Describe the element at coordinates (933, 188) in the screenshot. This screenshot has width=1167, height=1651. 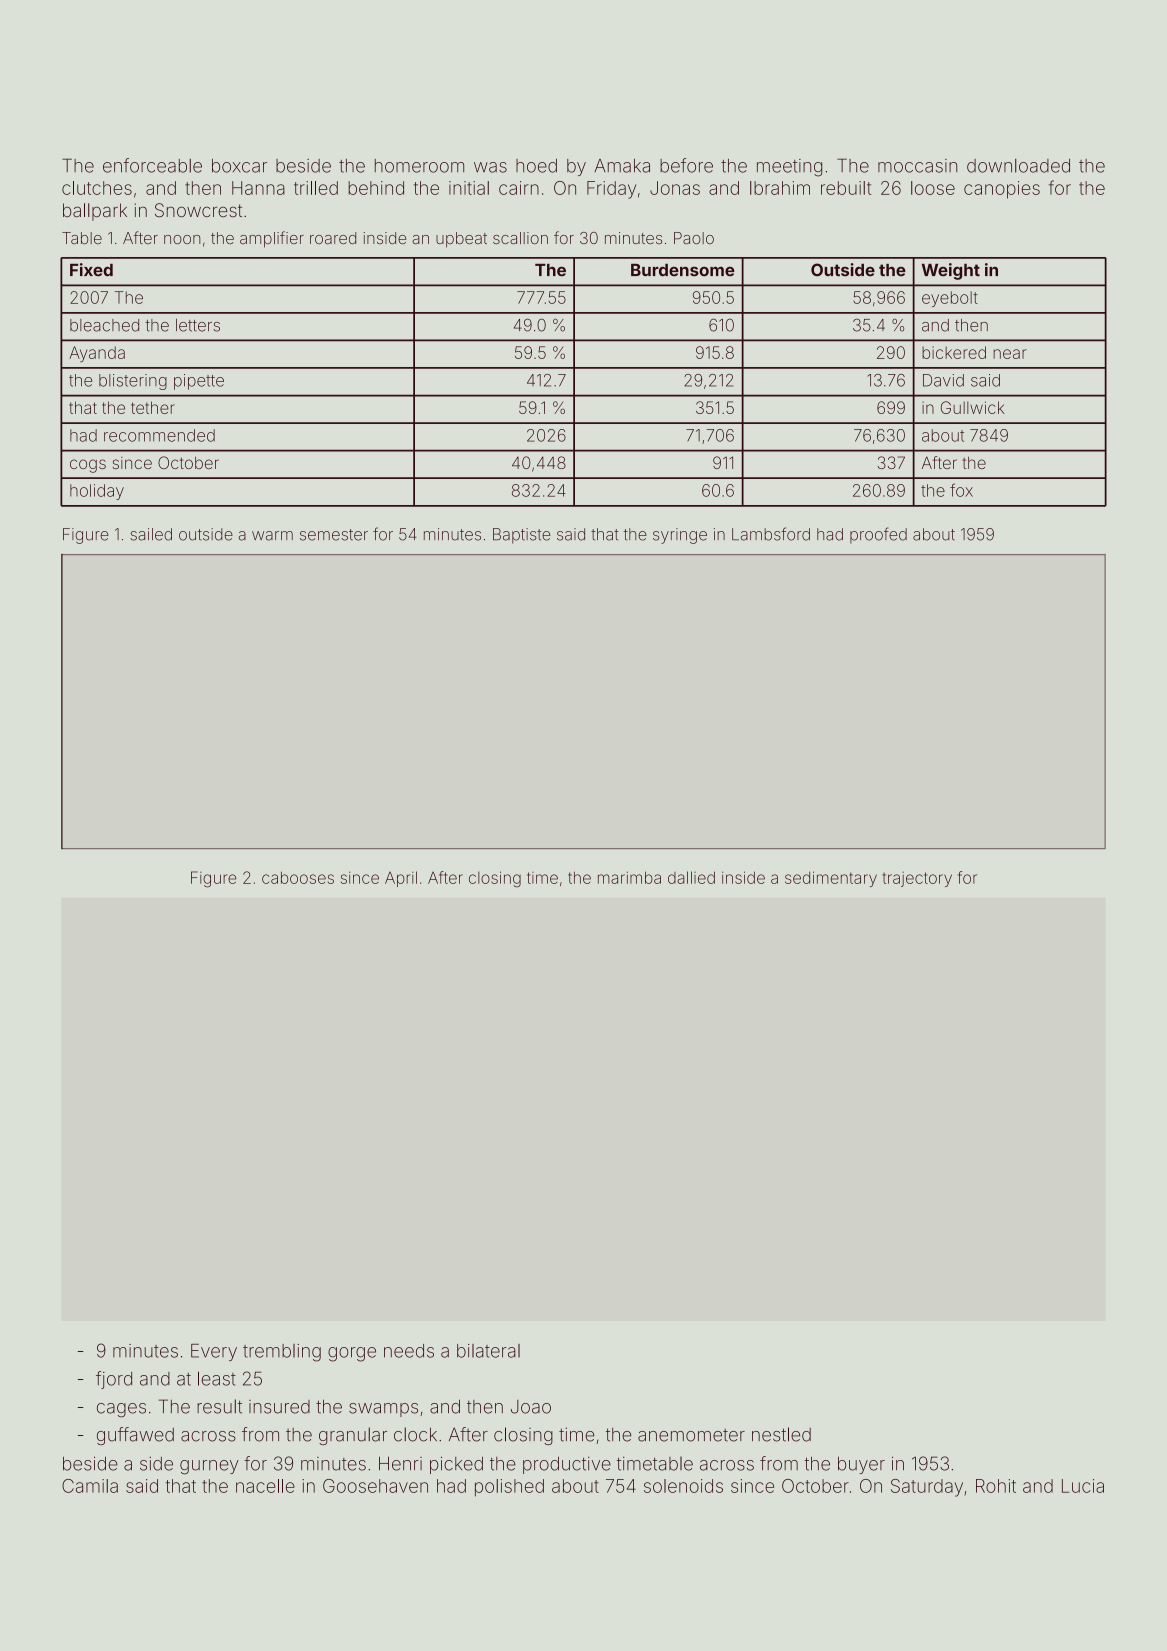
I see `loose` at that location.
